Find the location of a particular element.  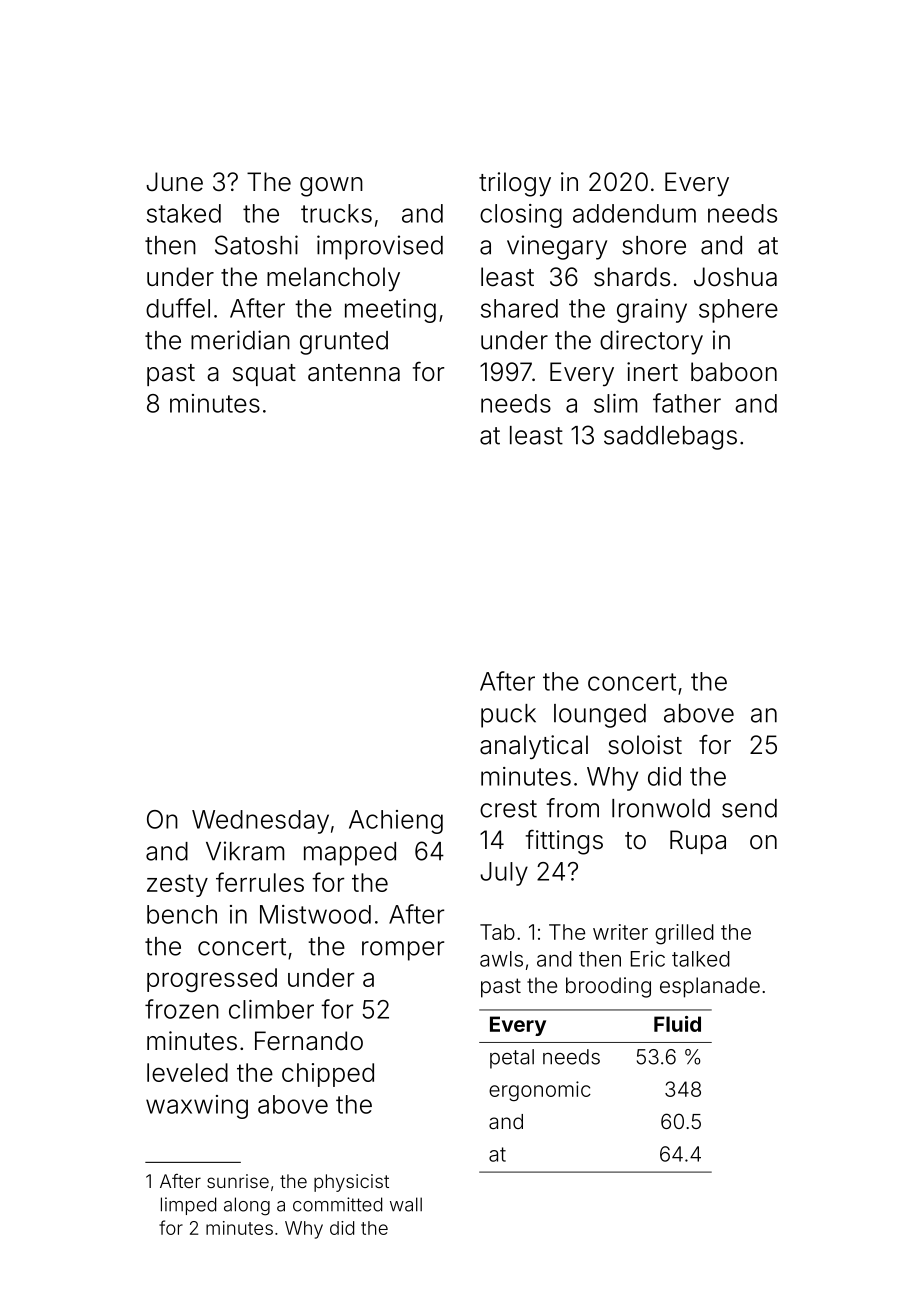

addendum is located at coordinates (634, 213).
